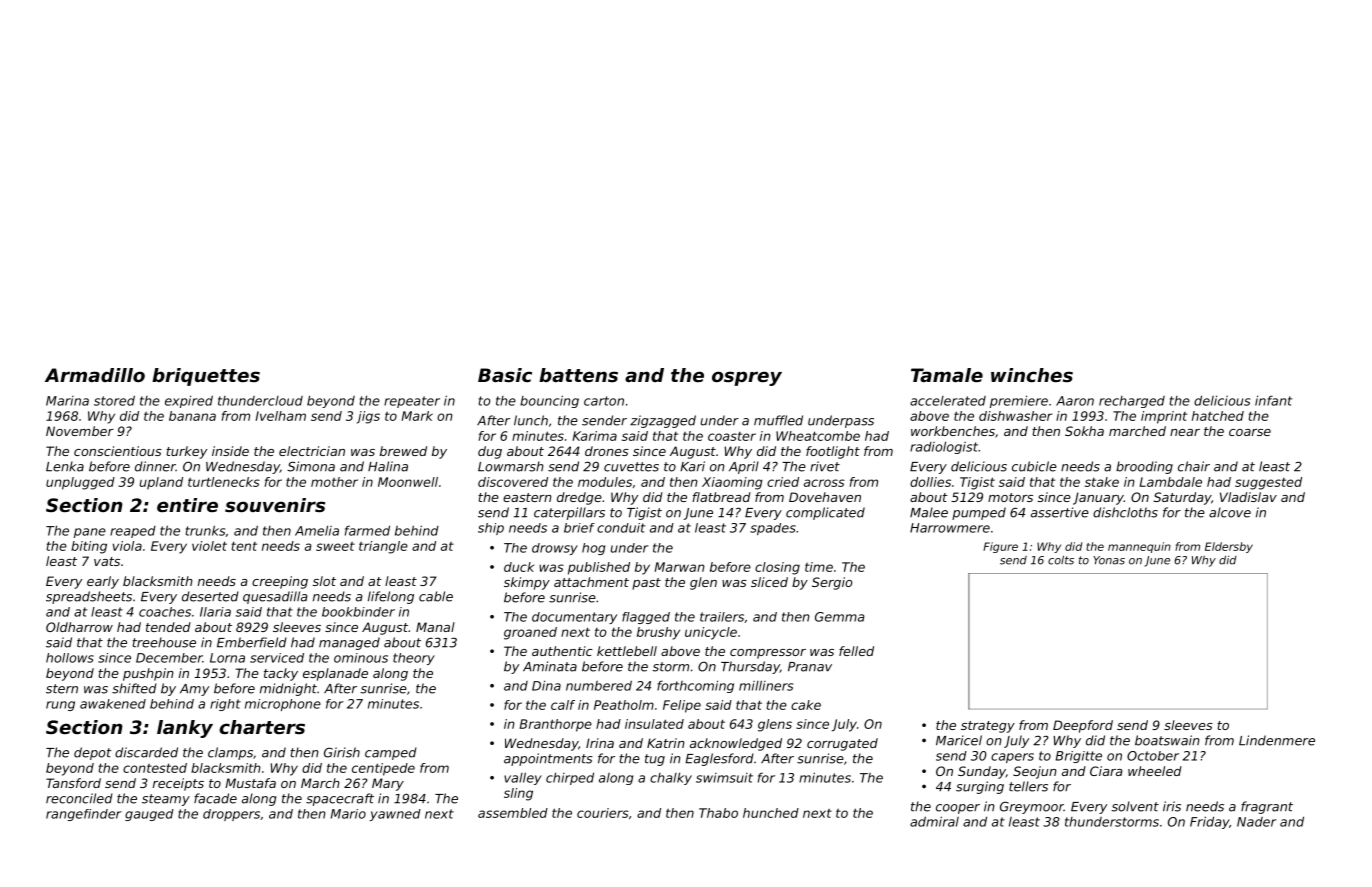 The width and height of the document is (1372, 887). I want to click on Sokha, so click(1084, 431).
